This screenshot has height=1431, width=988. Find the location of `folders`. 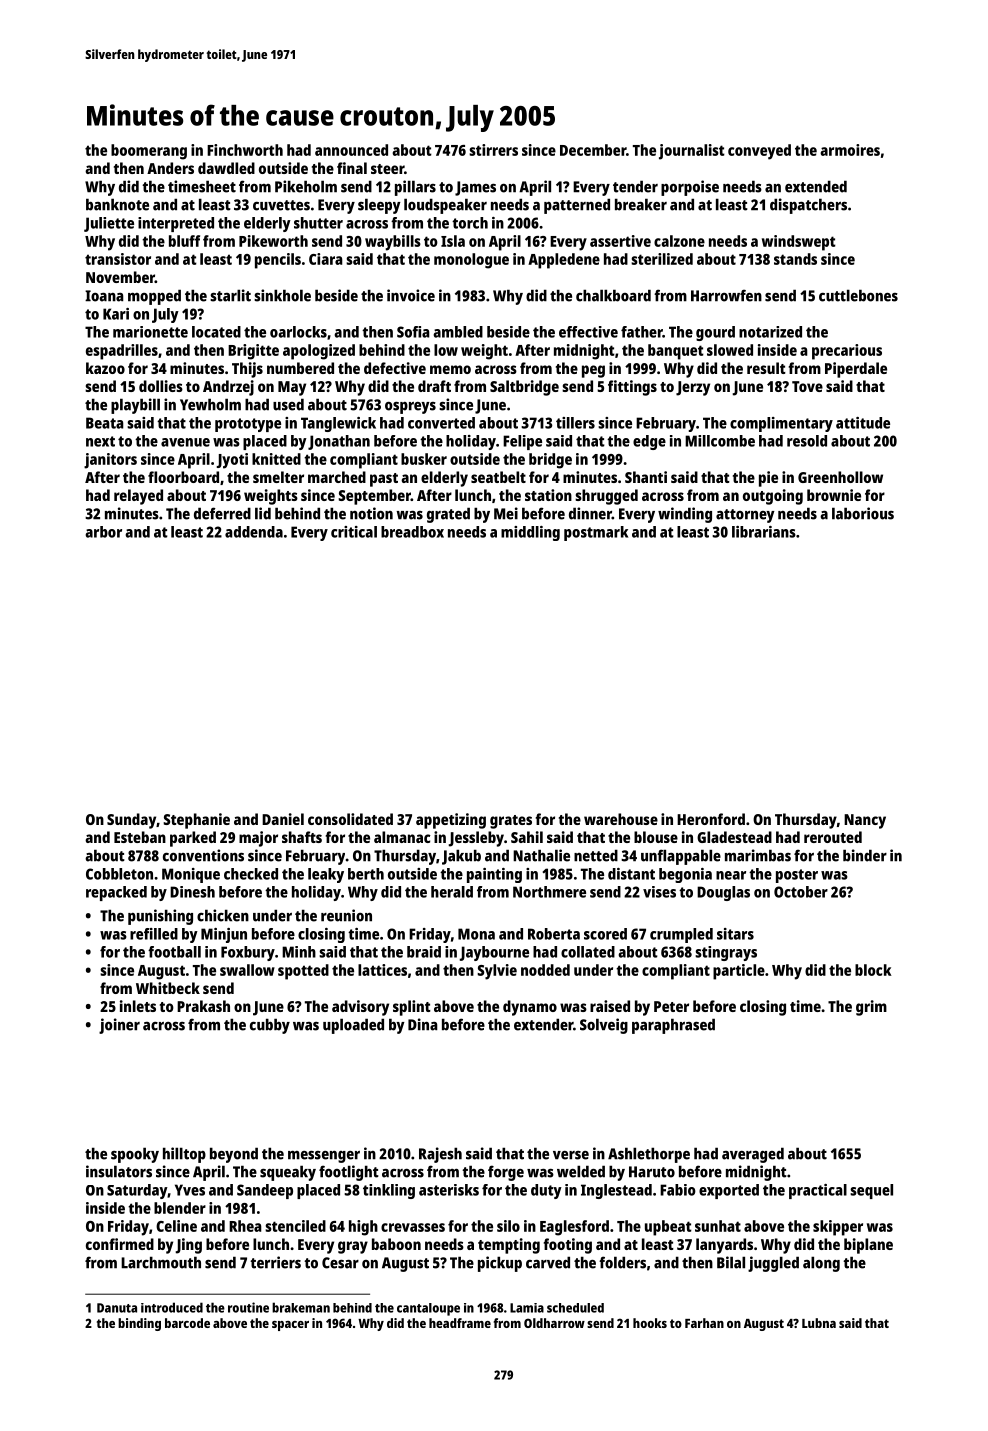

folders is located at coordinates (622, 1262).
